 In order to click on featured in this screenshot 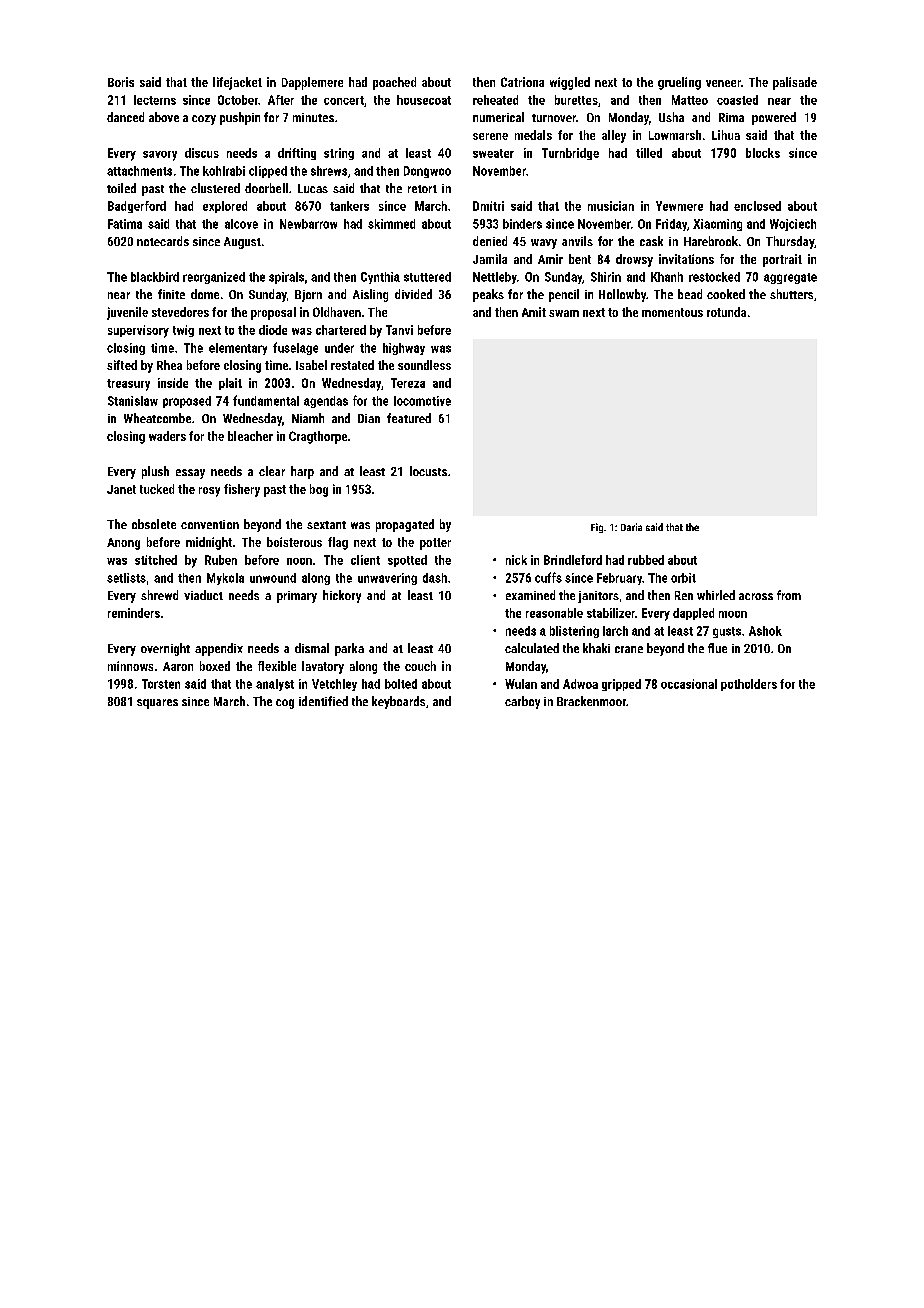, I will do `click(409, 418)`.
